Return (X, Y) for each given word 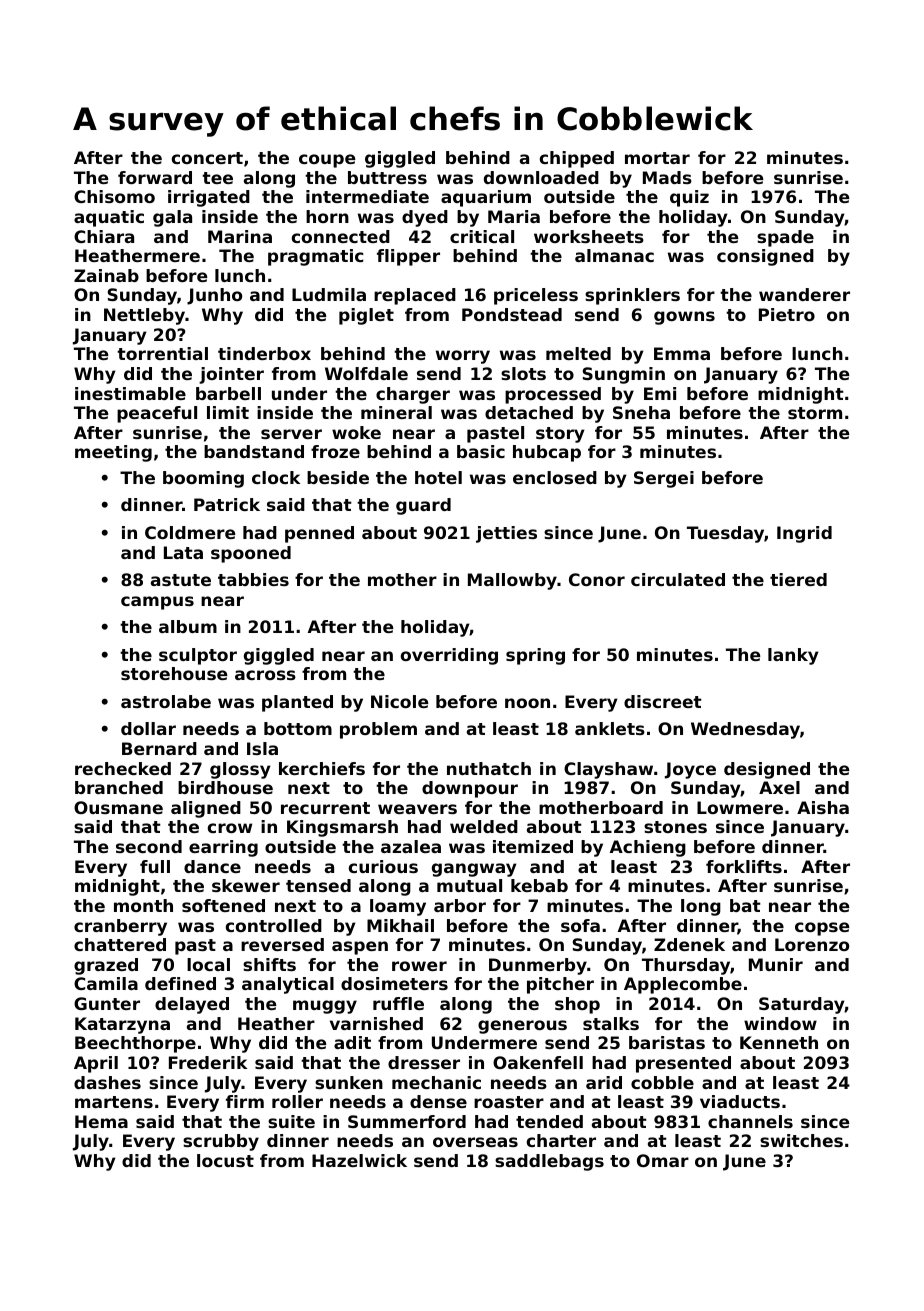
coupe (327, 161)
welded (484, 826)
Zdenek (689, 944)
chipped (577, 159)
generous (522, 1027)
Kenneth (779, 1042)
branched (119, 787)
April (96, 1064)
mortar (657, 158)
